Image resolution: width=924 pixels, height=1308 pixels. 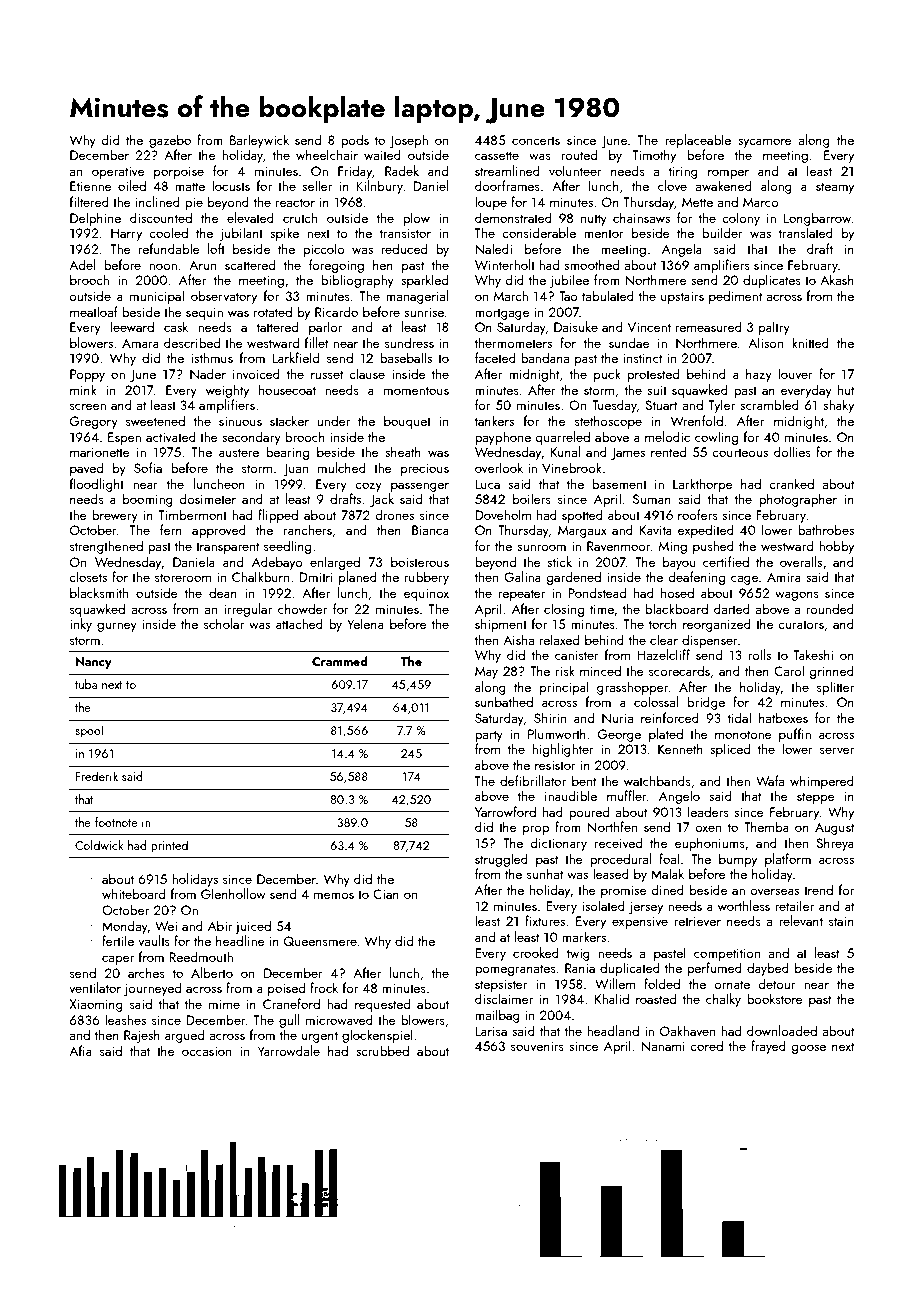 I want to click on pediment, so click(x=735, y=297).
